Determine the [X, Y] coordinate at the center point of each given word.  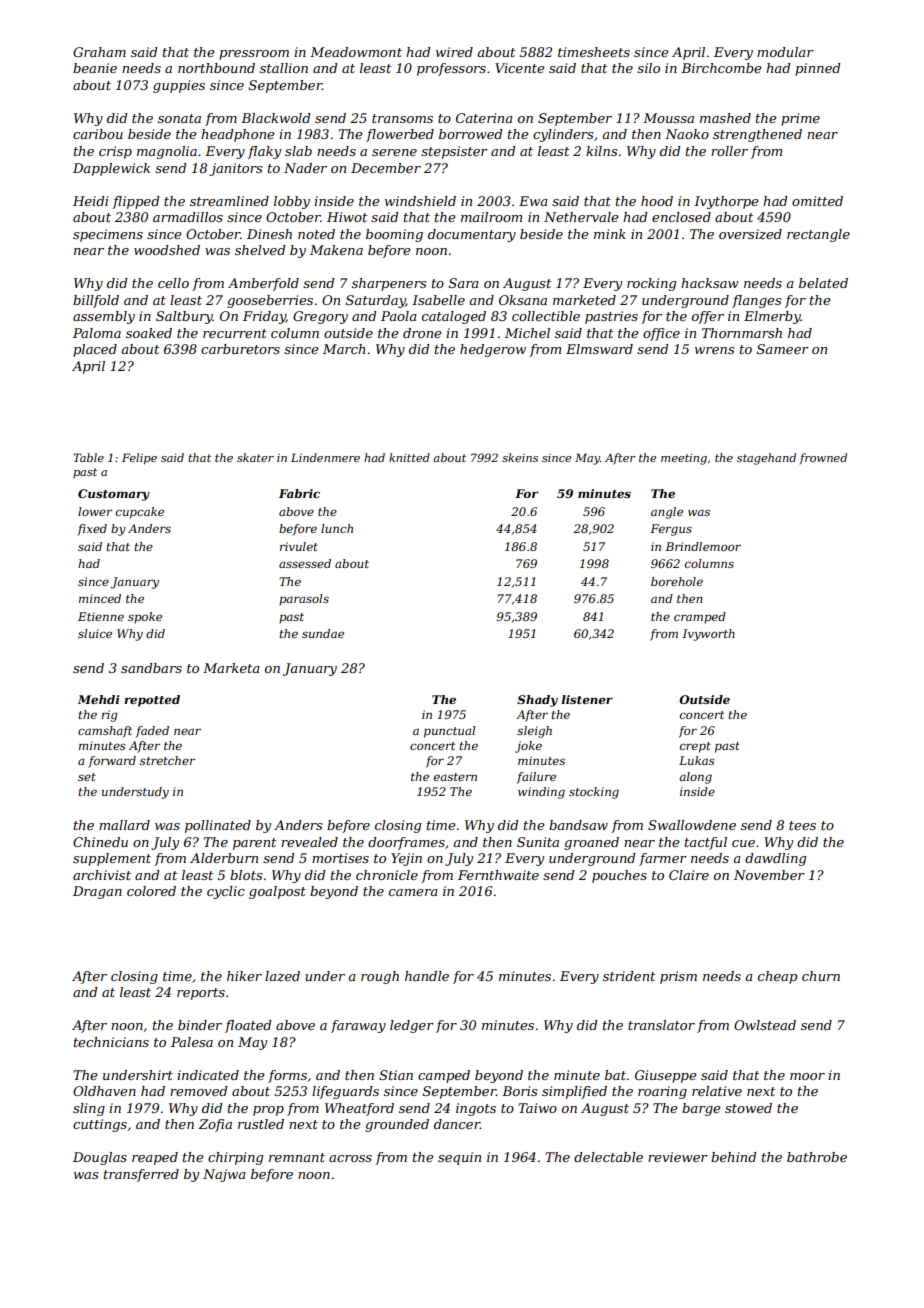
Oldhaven [104, 1091]
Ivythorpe [726, 202]
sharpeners [389, 284]
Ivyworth [708, 635]
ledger [412, 1026]
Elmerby [772, 317]
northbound [216, 68]
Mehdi [98, 699]
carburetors [240, 349]
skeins [520, 457]
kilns [601, 151]
